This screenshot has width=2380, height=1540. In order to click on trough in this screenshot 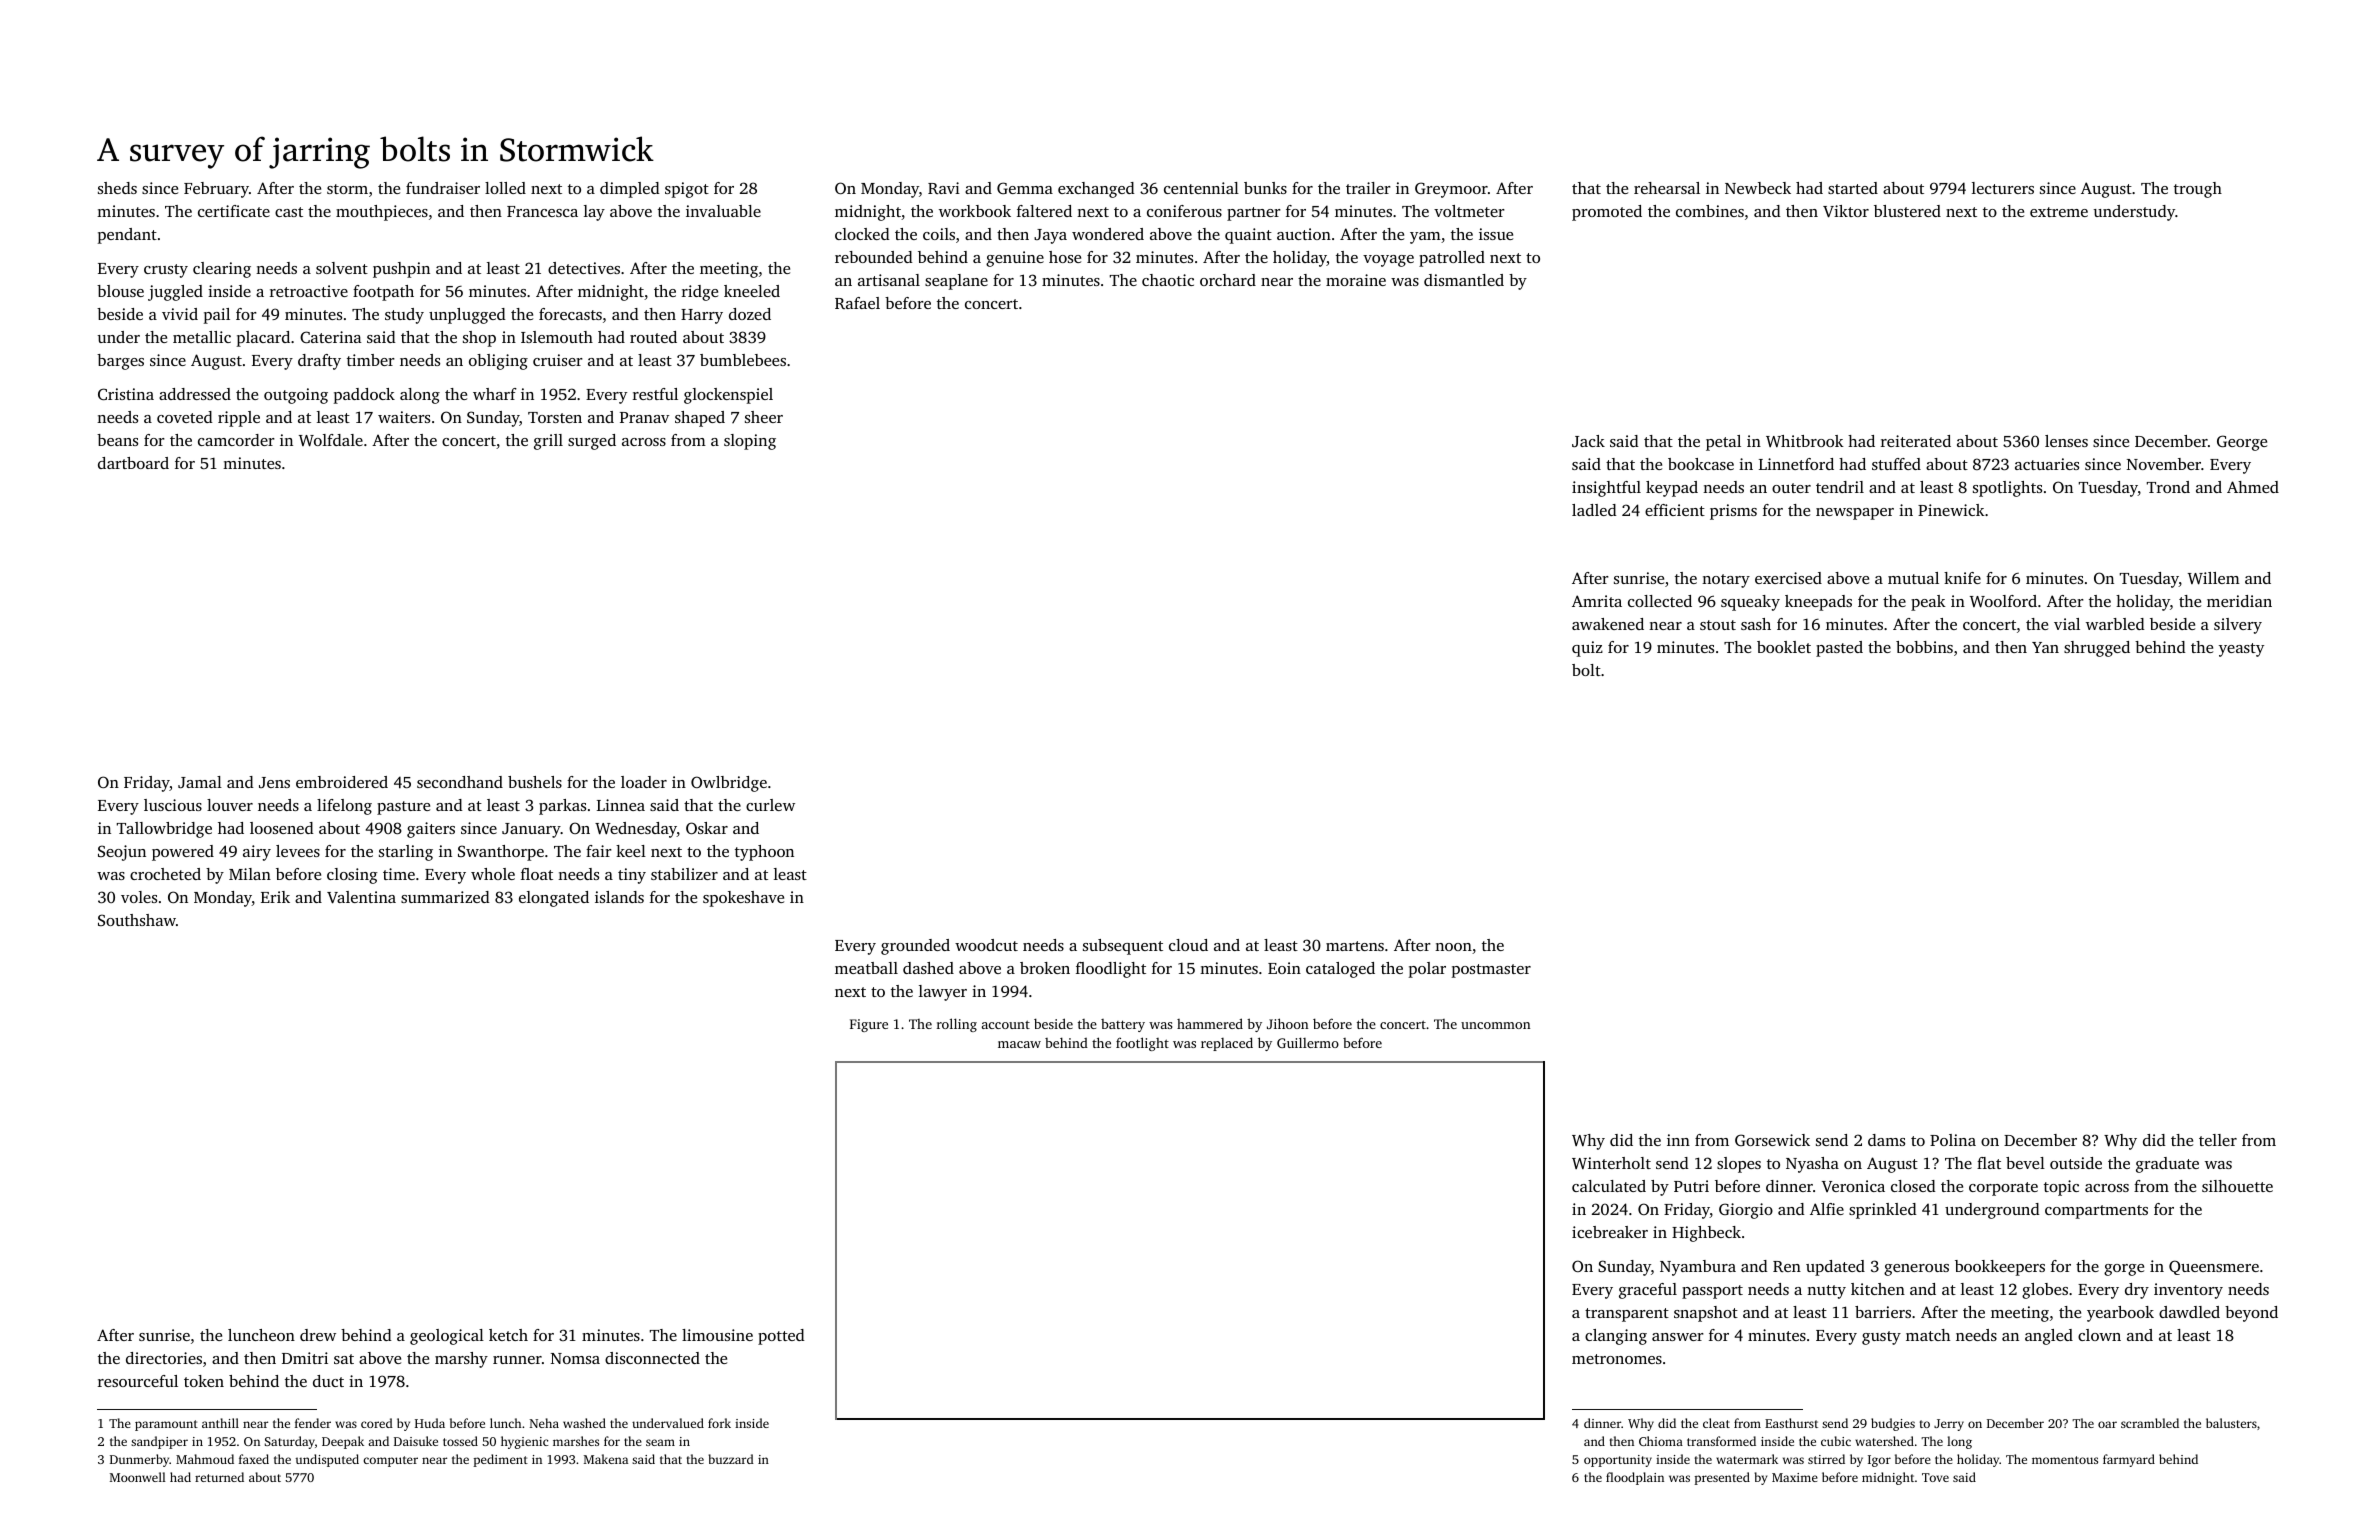, I will do `click(2198, 190)`.
